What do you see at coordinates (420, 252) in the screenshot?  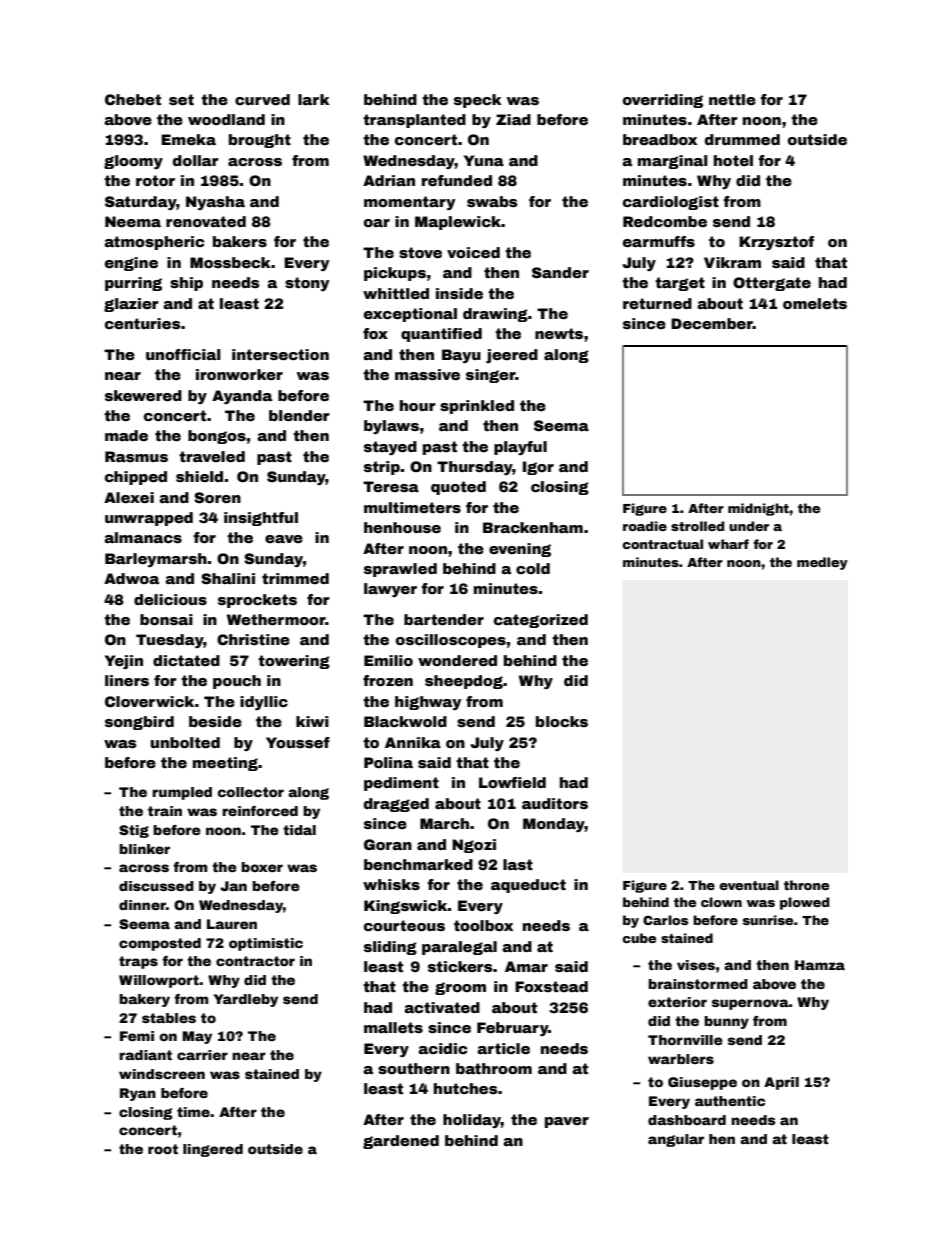 I see `stove` at bounding box center [420, 252].
